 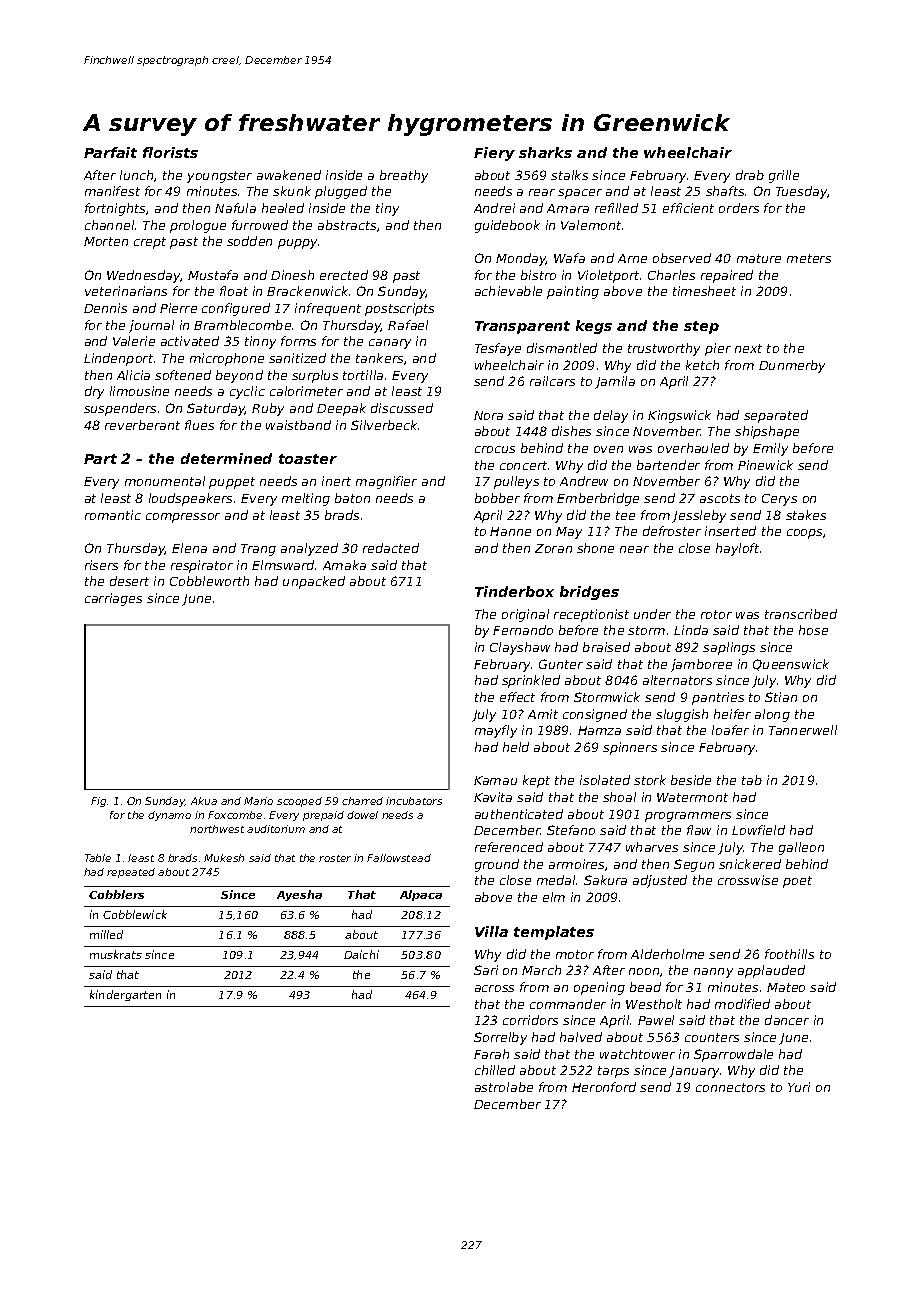 I want to click on Cobblewick, so click(x=135, y=914).
